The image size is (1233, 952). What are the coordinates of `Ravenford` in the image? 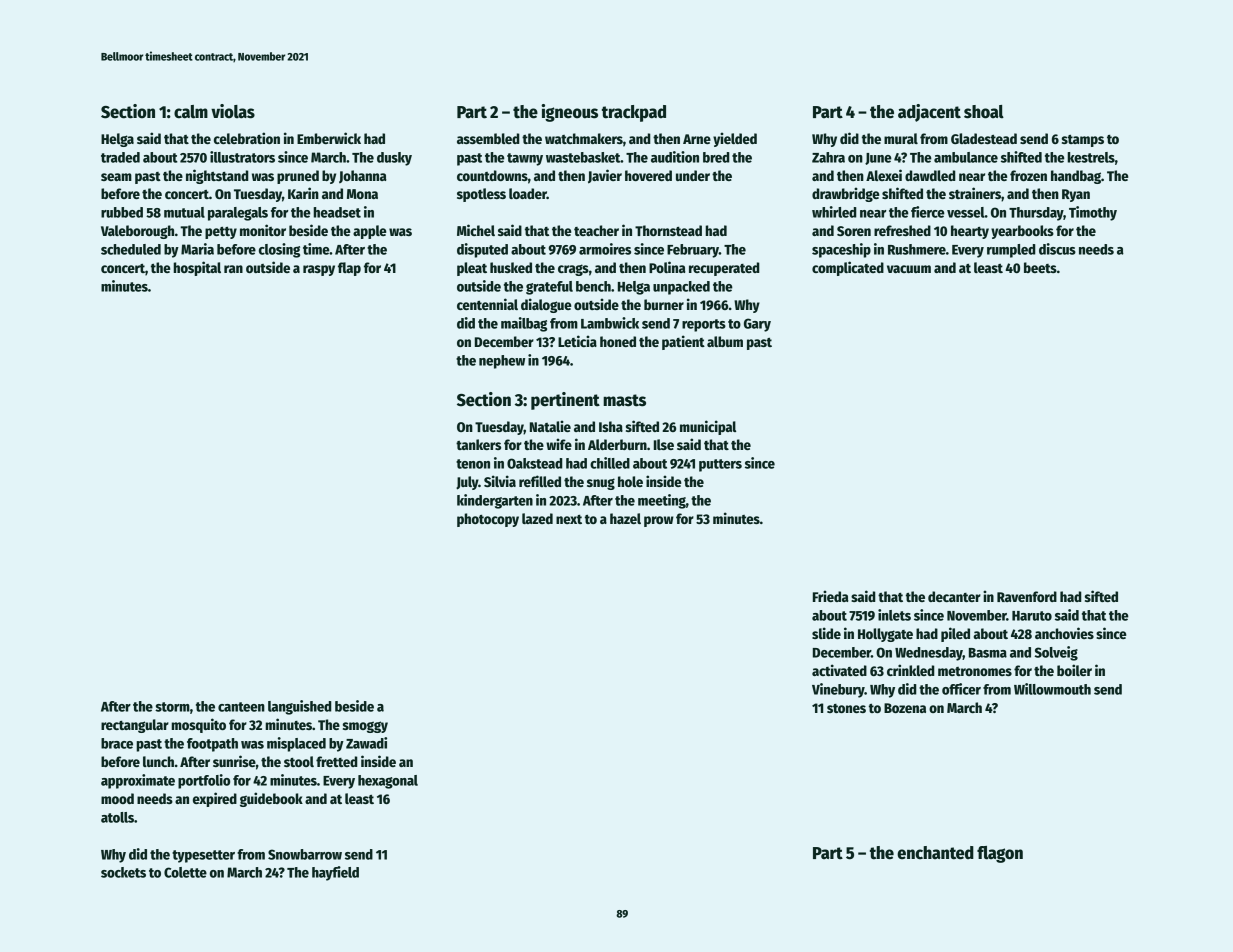 It's located at (1027, 596).
